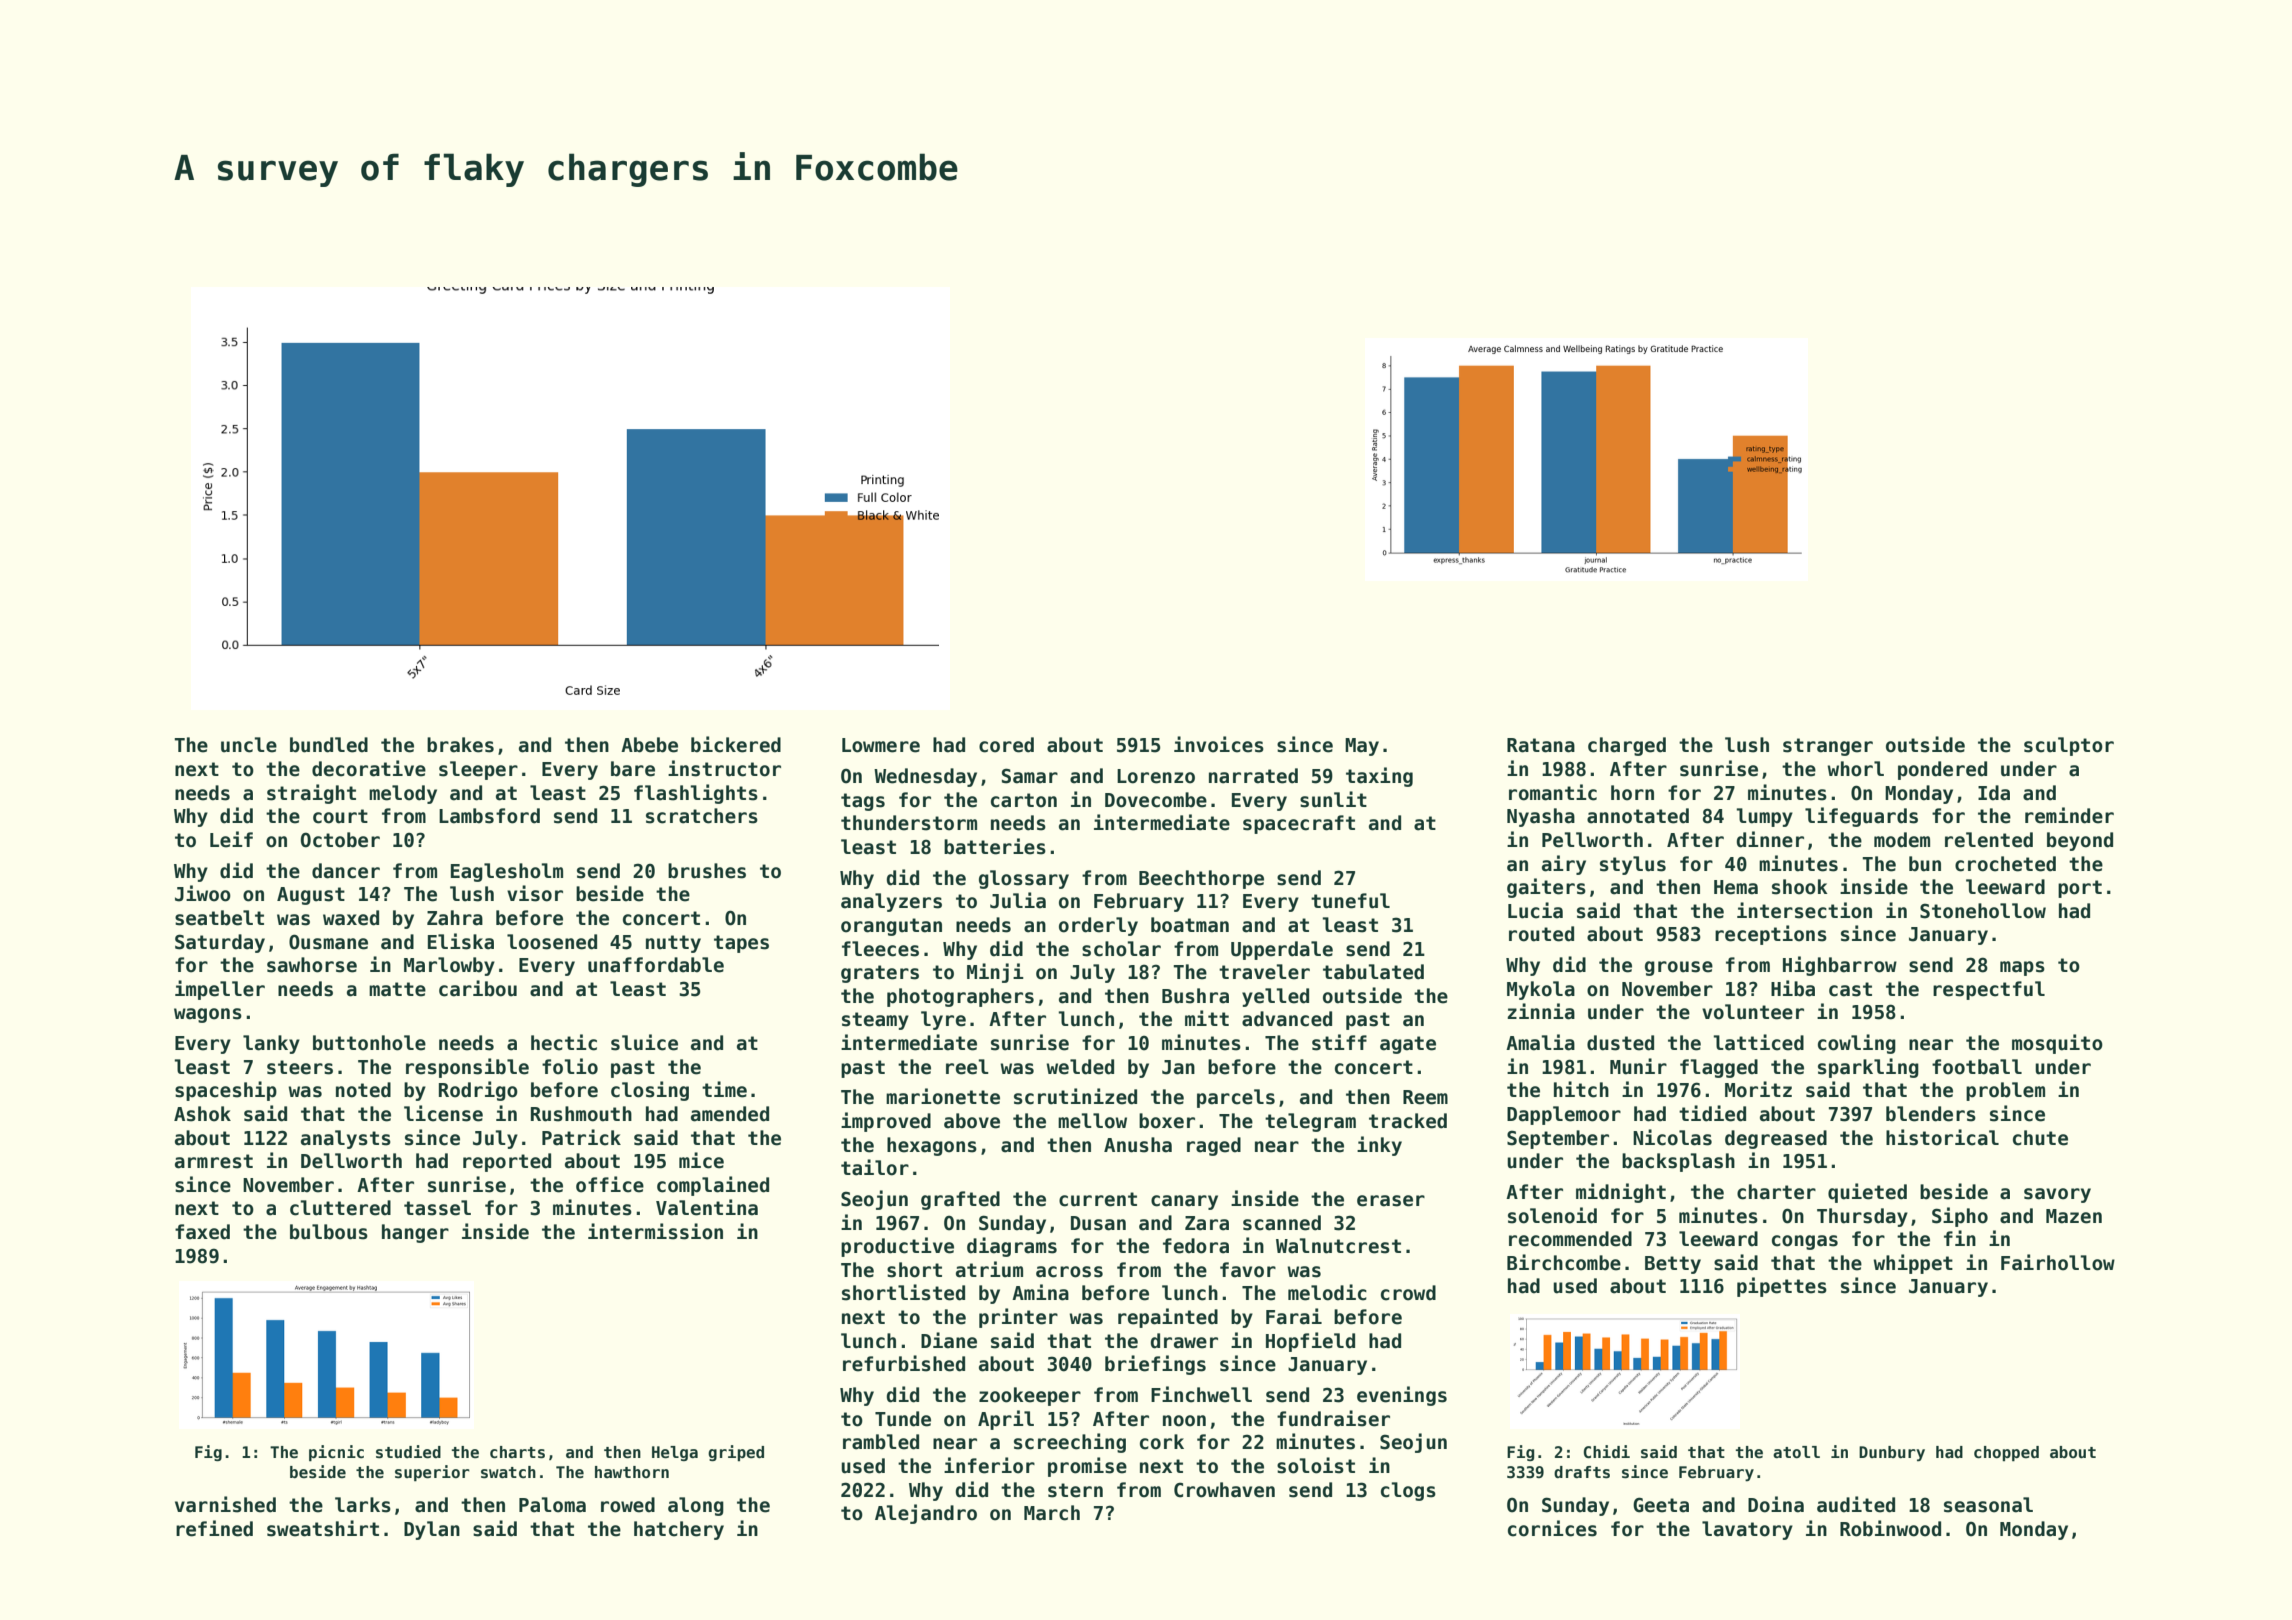 The height and width of the image is (1620, 2292). I want to click on chopped, so click(2006, 1454).
